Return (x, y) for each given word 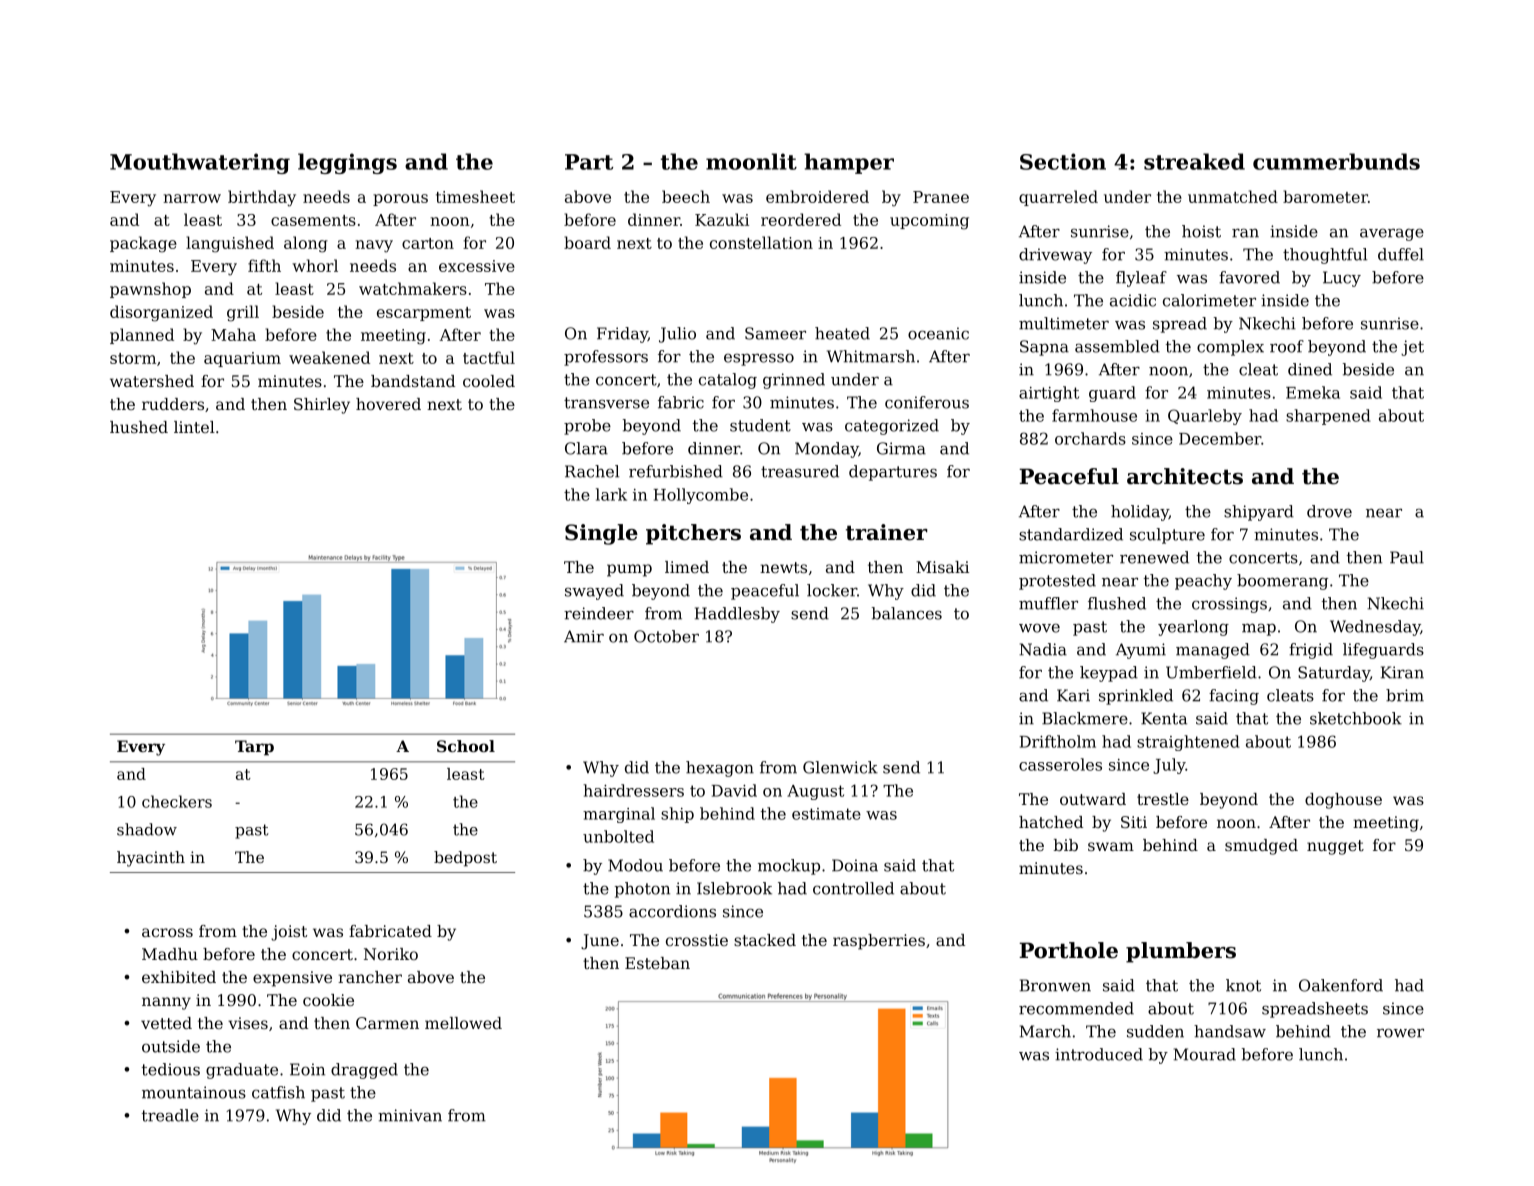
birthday (262, 198)
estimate (826, 814)
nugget (1335, 847)
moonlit (751, 161)
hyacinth (151, 859)
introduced (1099, 1054)
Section (1063, 161)
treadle (170, 1115)
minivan (410, 1115)
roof (1287, 346)
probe (587, 427)
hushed (139, 427)
